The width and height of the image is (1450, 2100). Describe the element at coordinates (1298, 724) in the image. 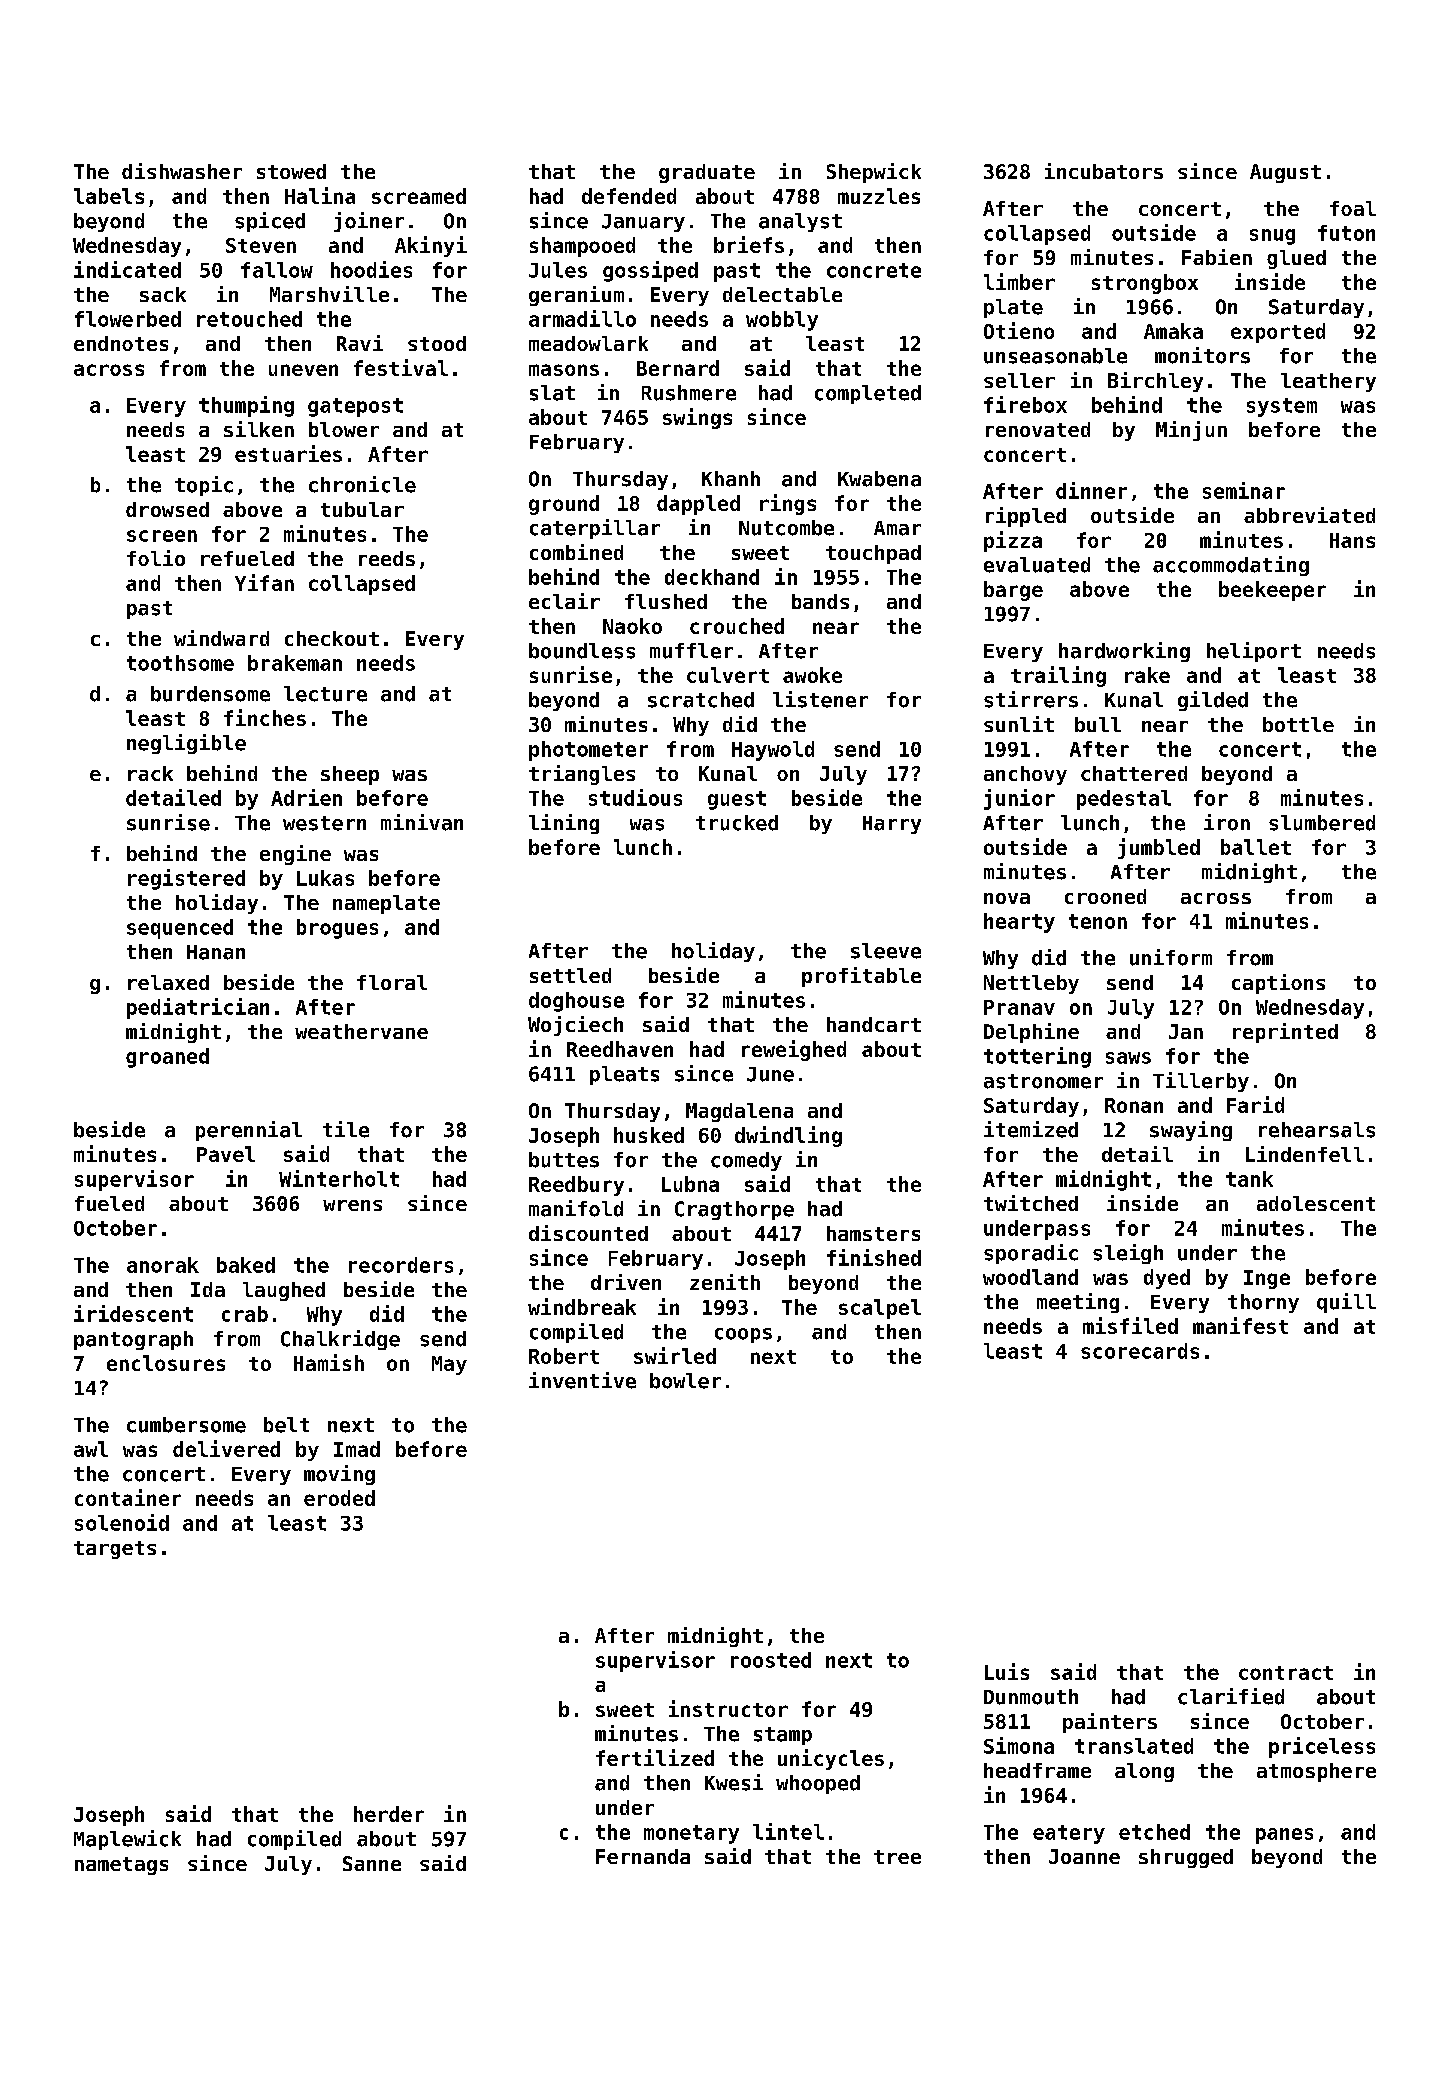

I see `bottle` at that location.
